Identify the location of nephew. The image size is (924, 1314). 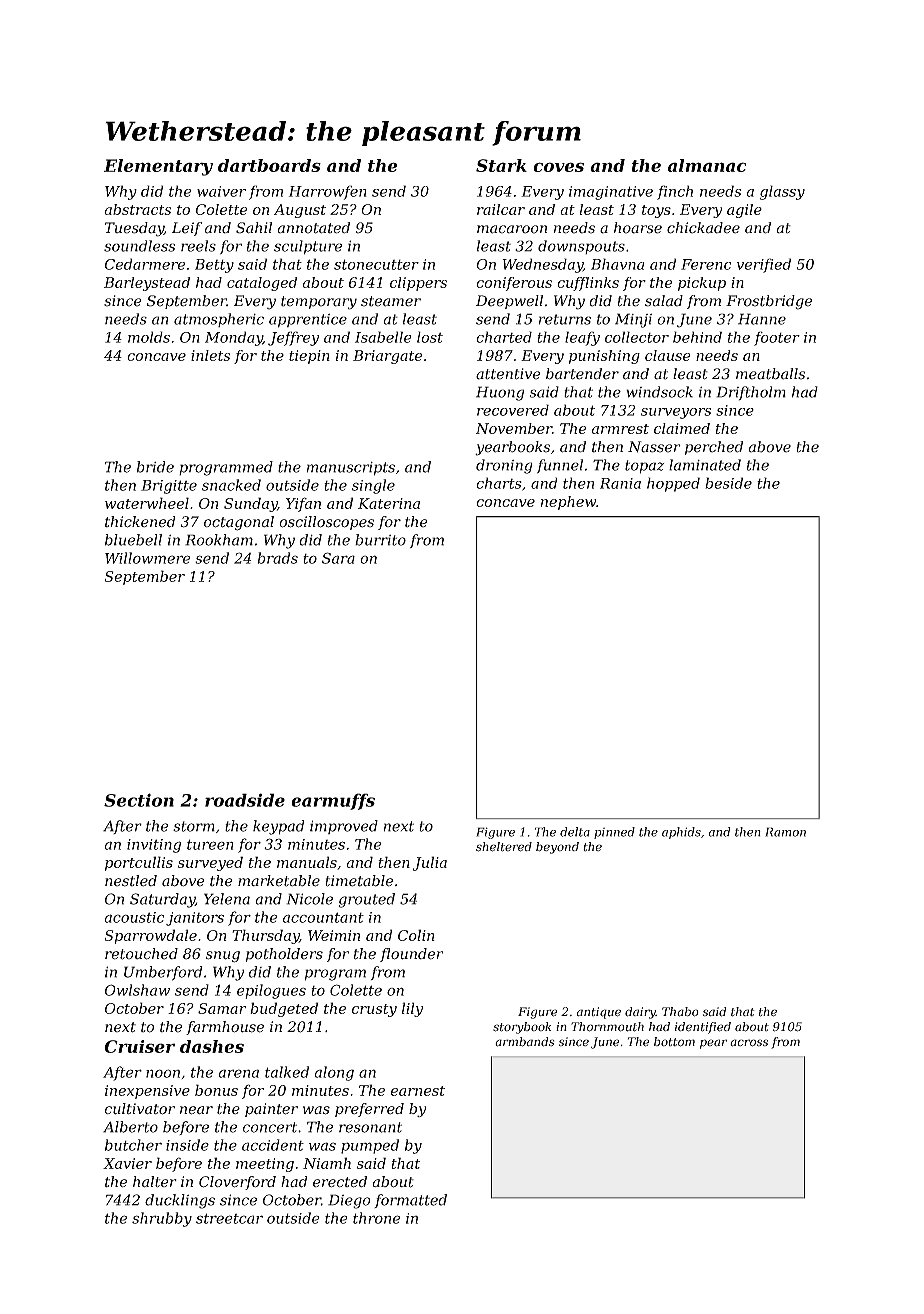
(568, 503).
